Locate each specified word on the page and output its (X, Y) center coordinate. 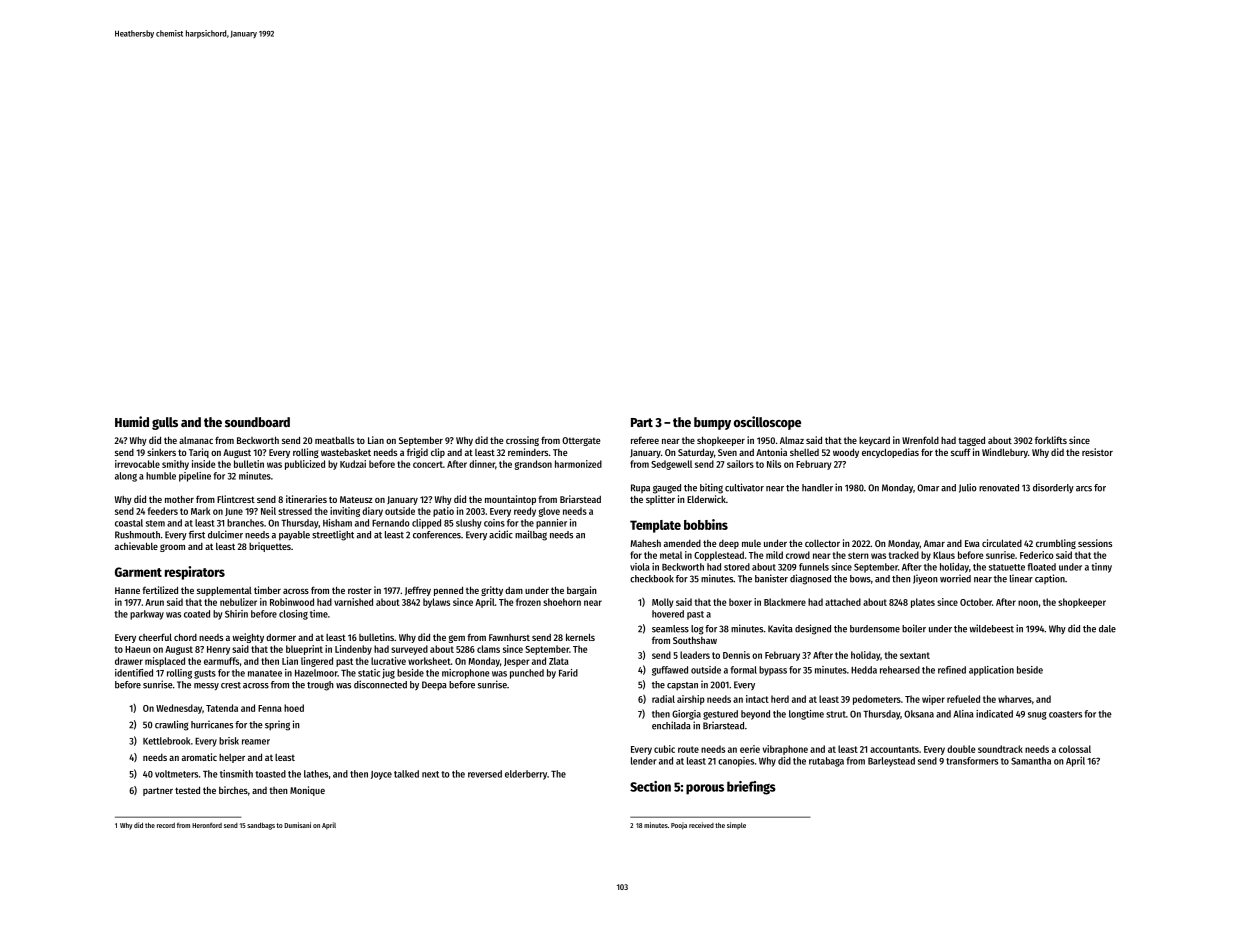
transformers (972, 761)
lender (644, 761)
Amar (934, 543)
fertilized (160, 590)
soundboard (257, 422)
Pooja (679, 826)
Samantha (1031, 761)
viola (640, 567)
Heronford (207, 825)
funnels (814, 567)
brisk (229, 741)
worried (955, 579)
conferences (437, 535)
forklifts (1051, 440)
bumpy (712, 423)
